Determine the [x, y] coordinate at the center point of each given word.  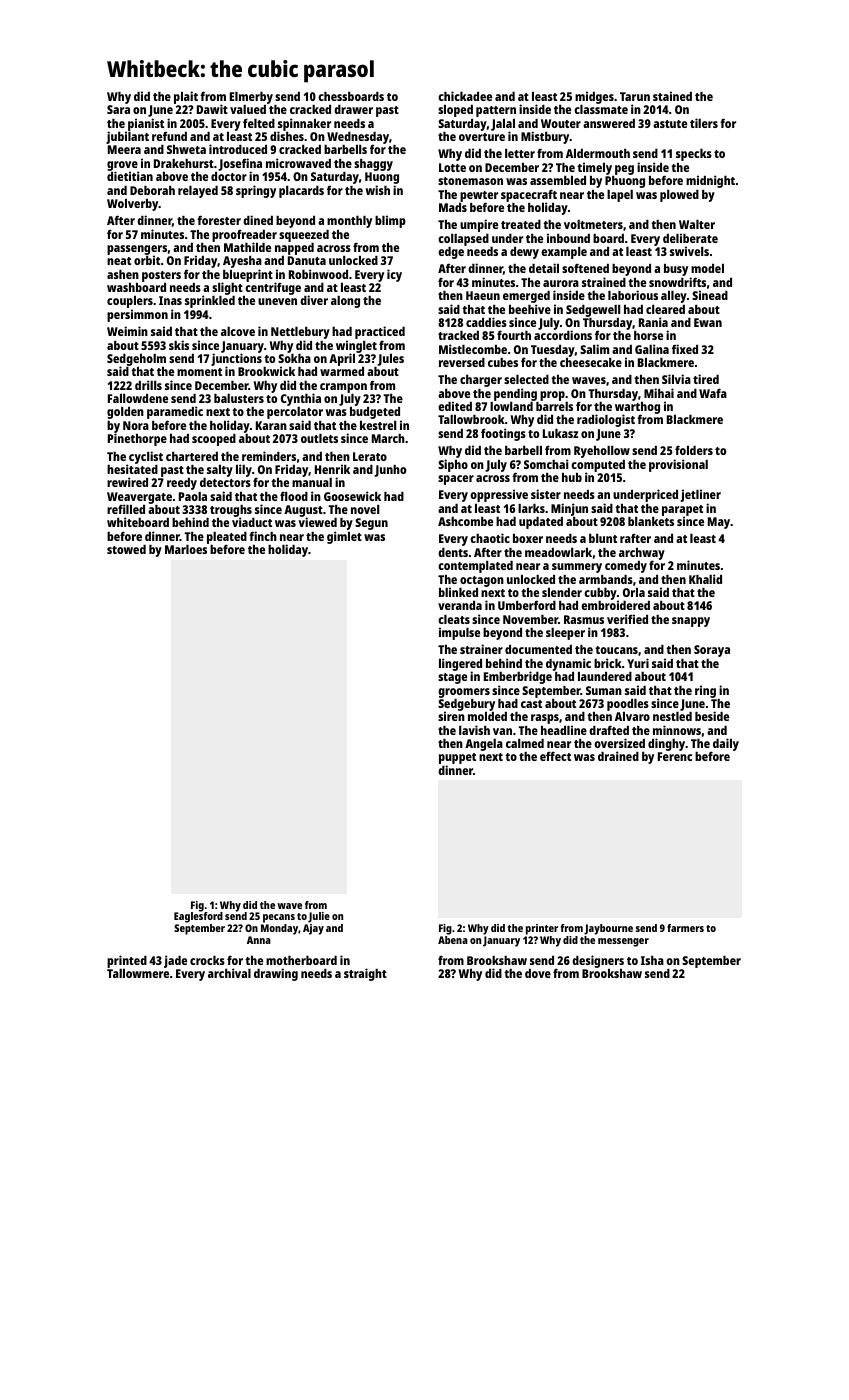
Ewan [708, 322]
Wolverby [133, 205]
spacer [456, 480]
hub [572, 477]
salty [220, 471]
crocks [207, 960]
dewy [524, 253]
